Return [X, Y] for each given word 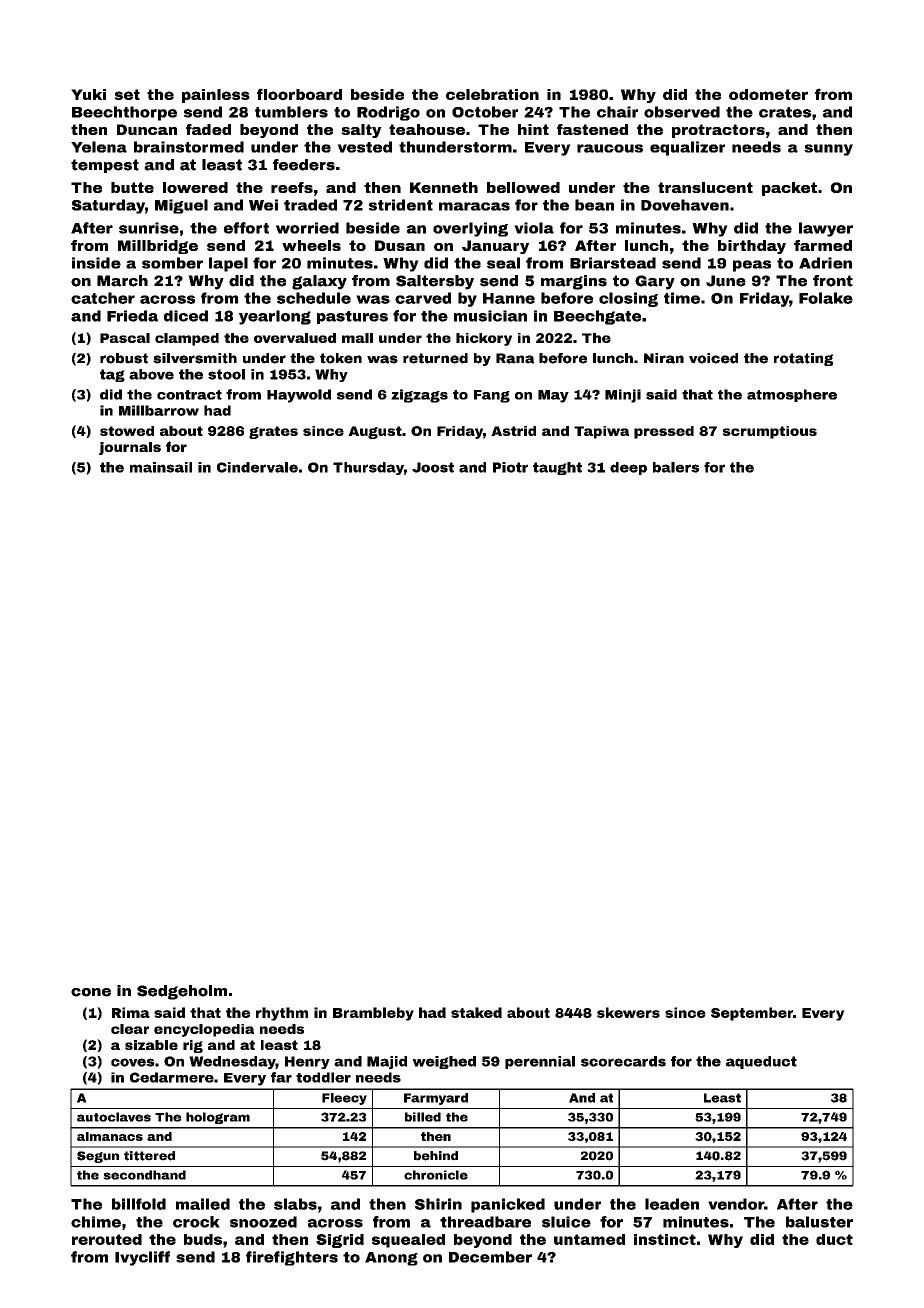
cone [91, 992]
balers [676, 467]
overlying [470, 229]
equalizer [687, 148]
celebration [492, 94]
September [752, 1014]
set [127, 94]
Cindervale [257, 467]
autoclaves [114, 1117]
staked [476, 1012]
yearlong [275, 317]
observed [682, 112]
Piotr [510, 467]
